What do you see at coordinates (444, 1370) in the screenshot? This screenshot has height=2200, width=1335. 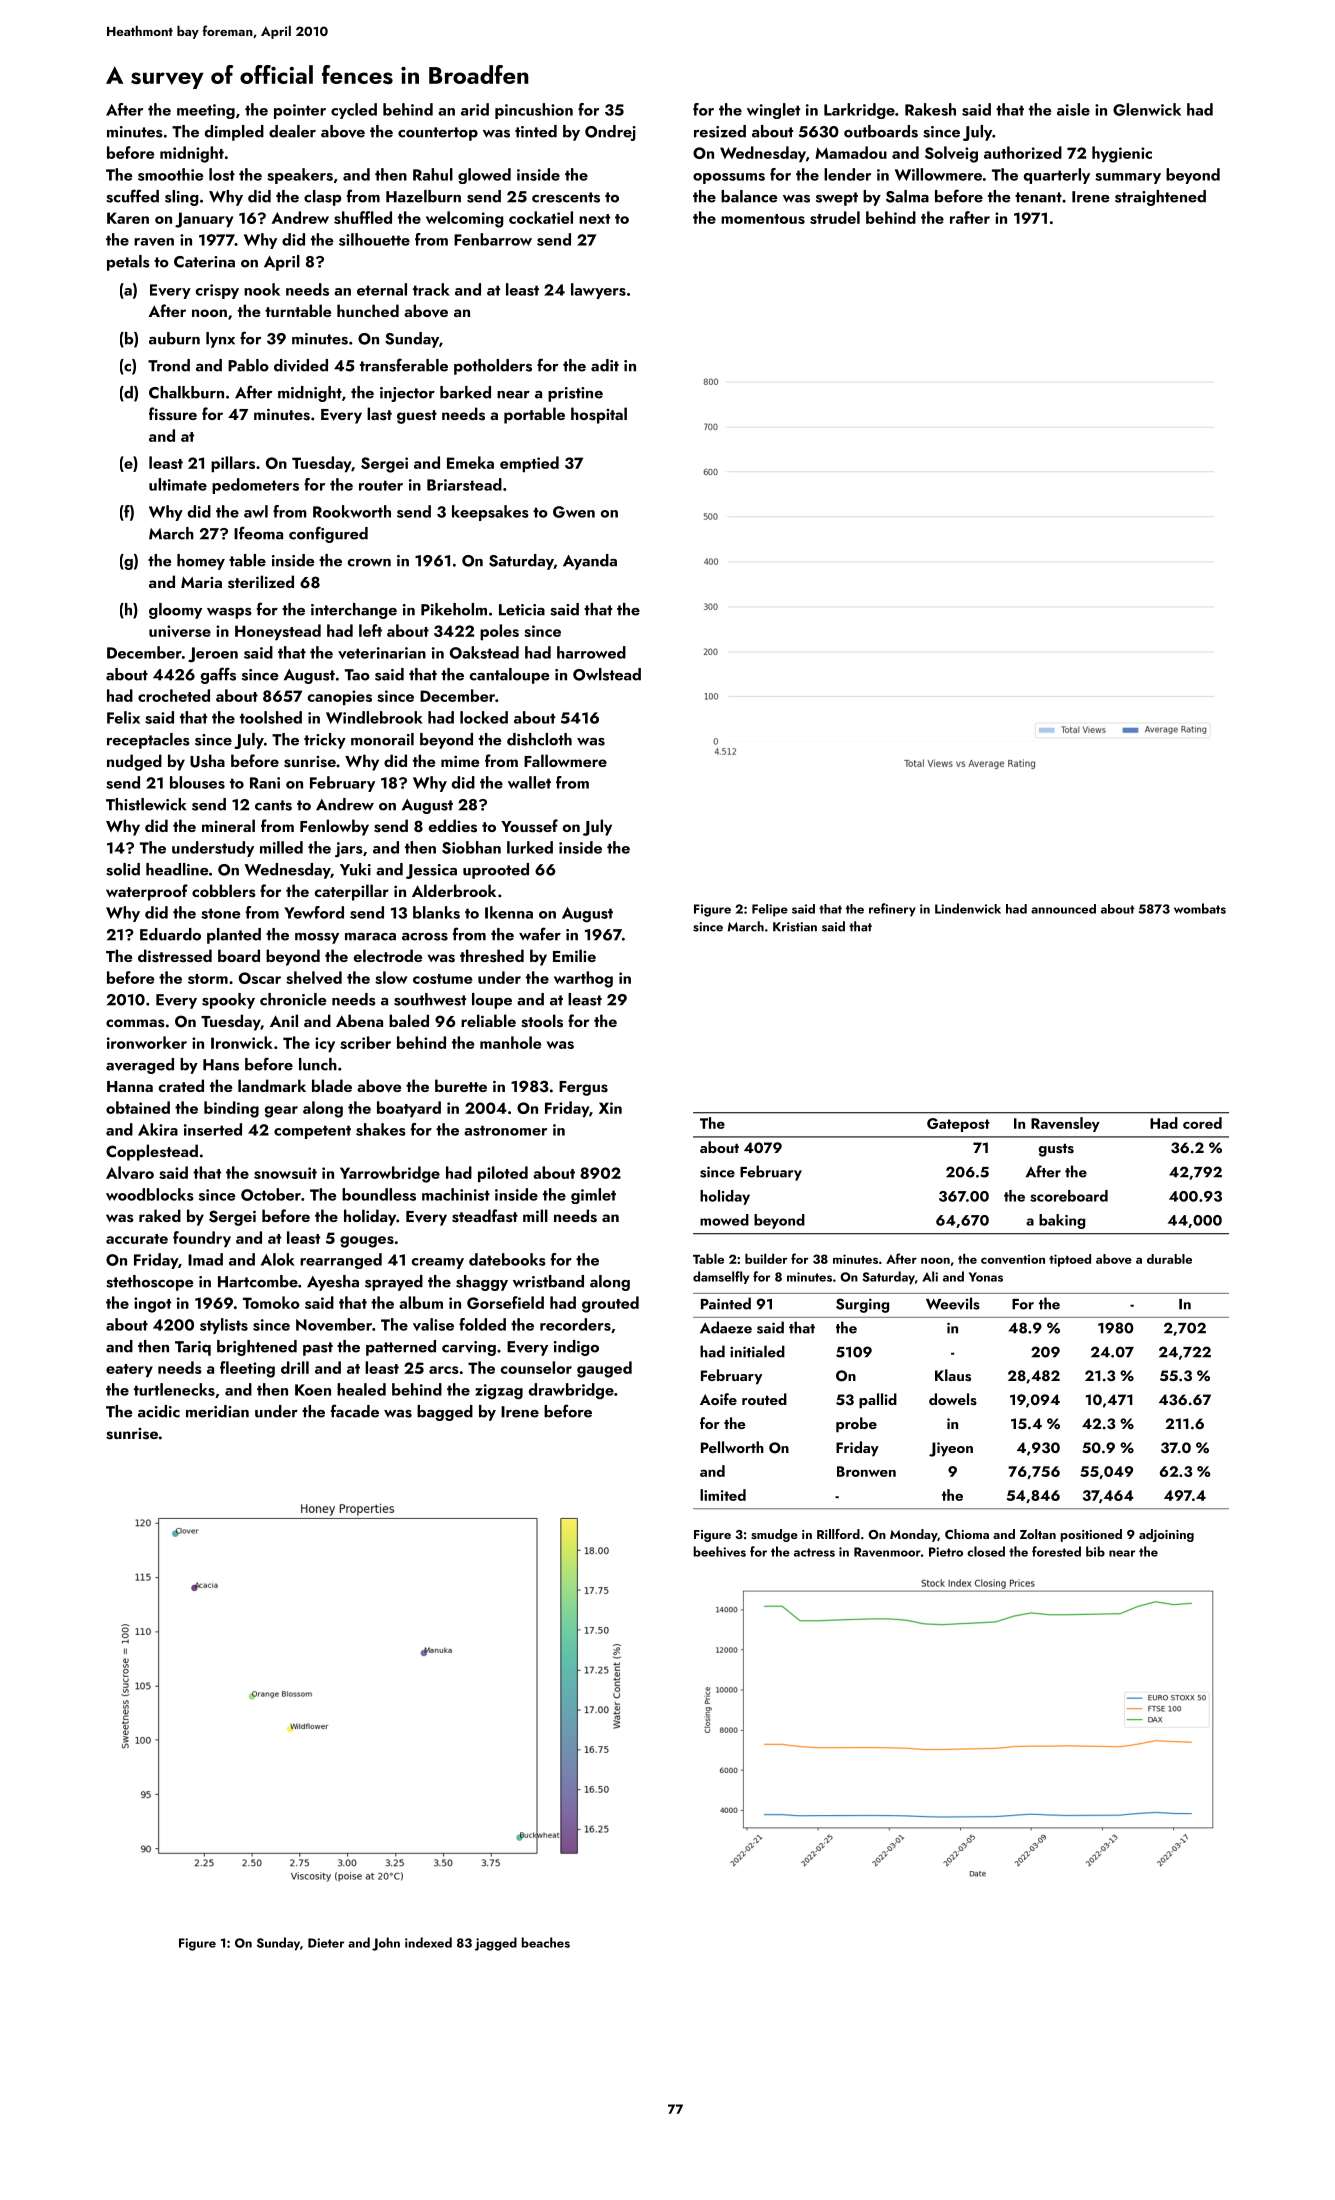 I see `arcs` at bounding box center [444, 1370].
